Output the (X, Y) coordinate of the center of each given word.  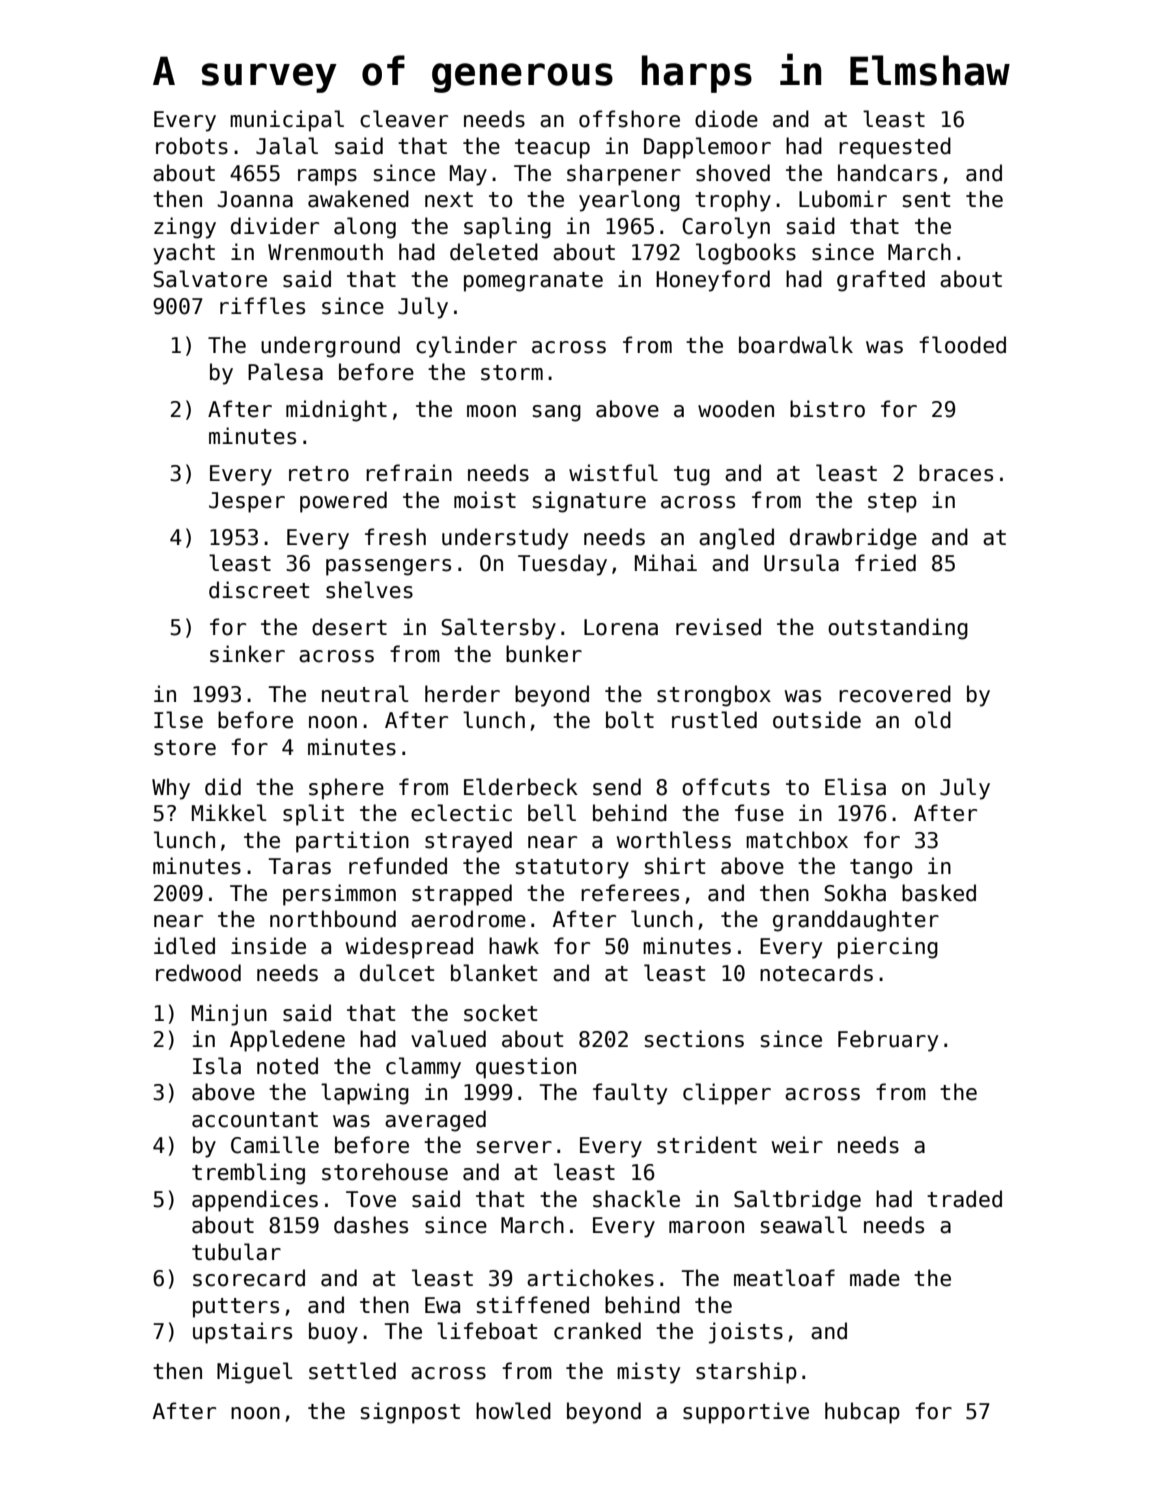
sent (926, 200)
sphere (346, 789)
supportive (746, 1413)
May (468, 175)
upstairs (242, 1333)
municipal (287, 121)
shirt (675, 866)
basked (939, 893)
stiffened (533, 1305)
